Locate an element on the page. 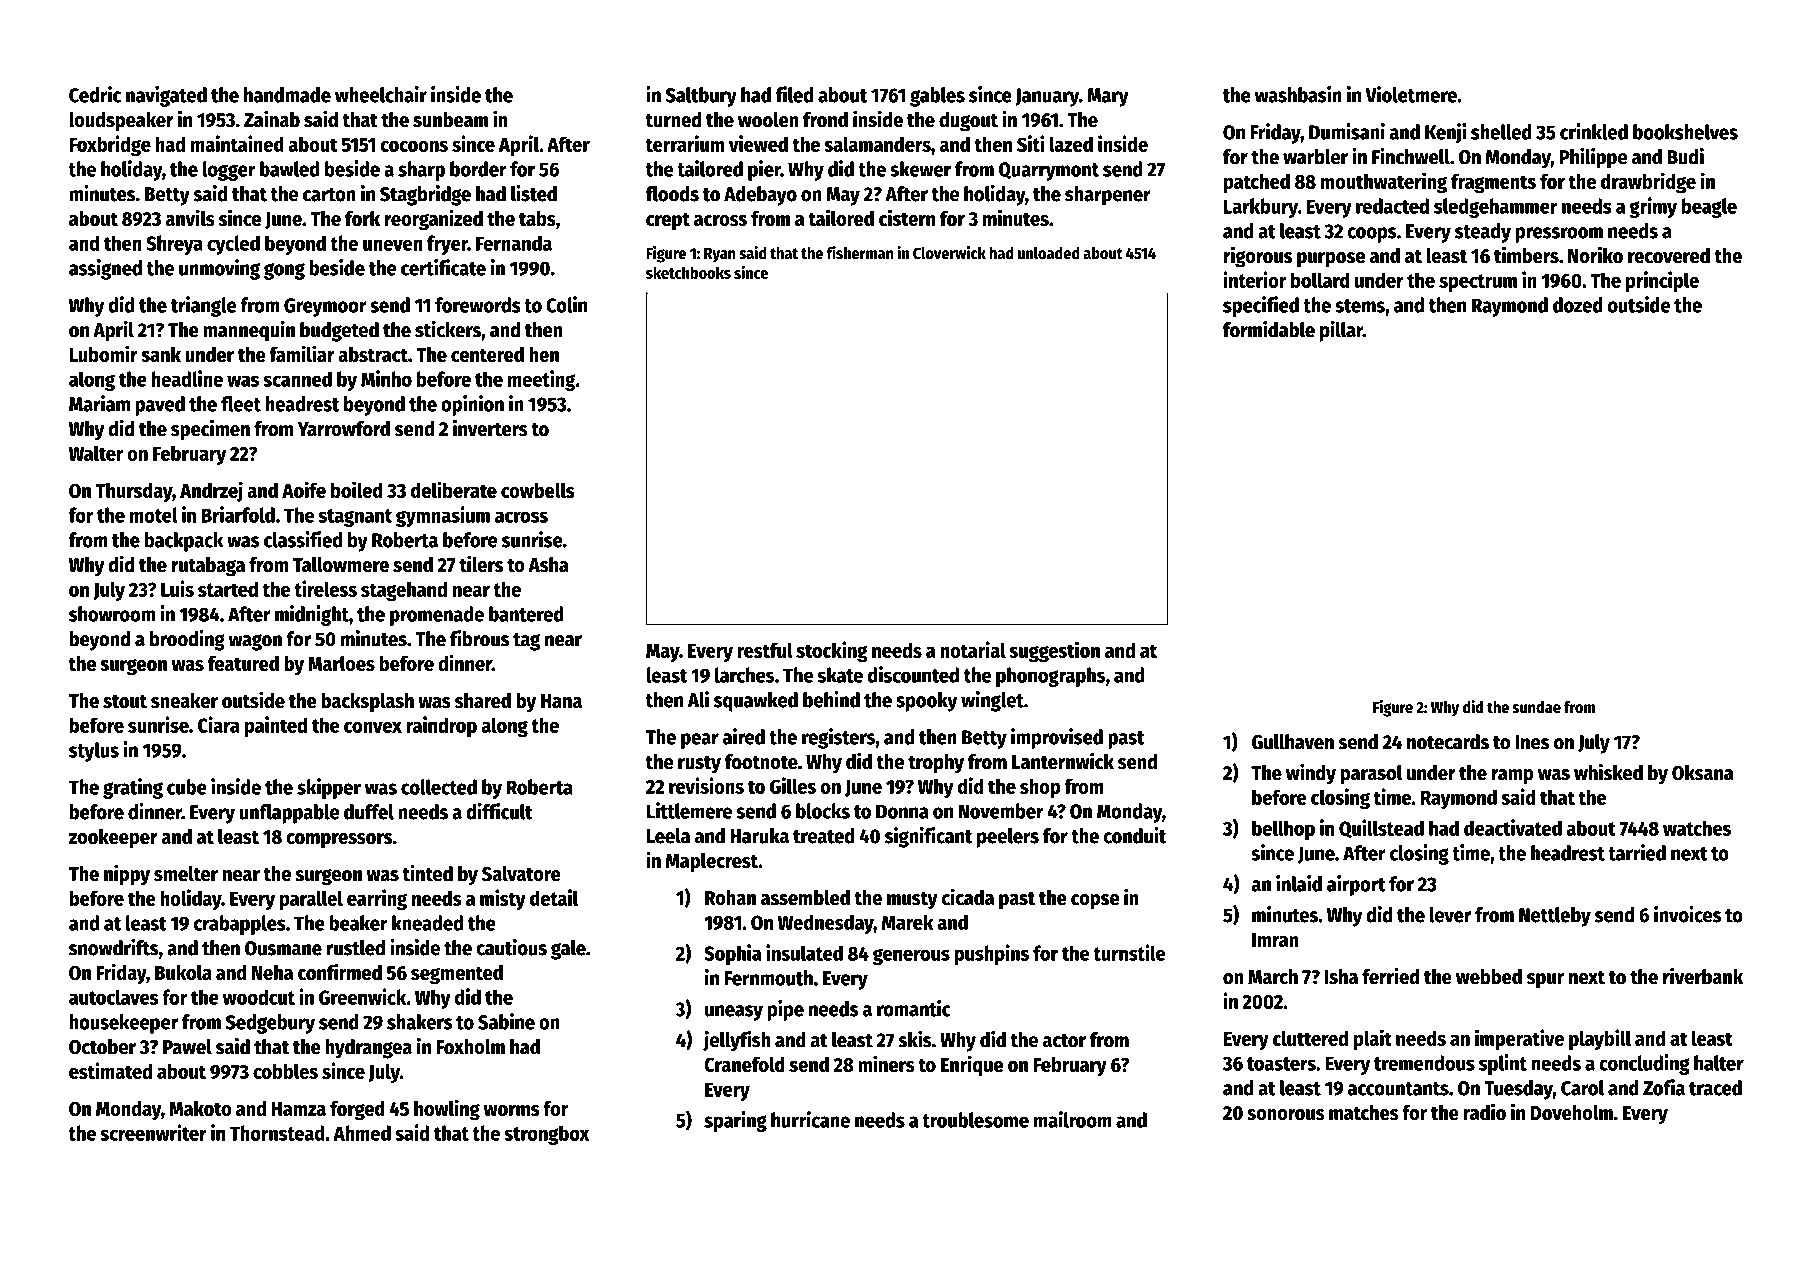  centered is located at coordinates (487, 354).
